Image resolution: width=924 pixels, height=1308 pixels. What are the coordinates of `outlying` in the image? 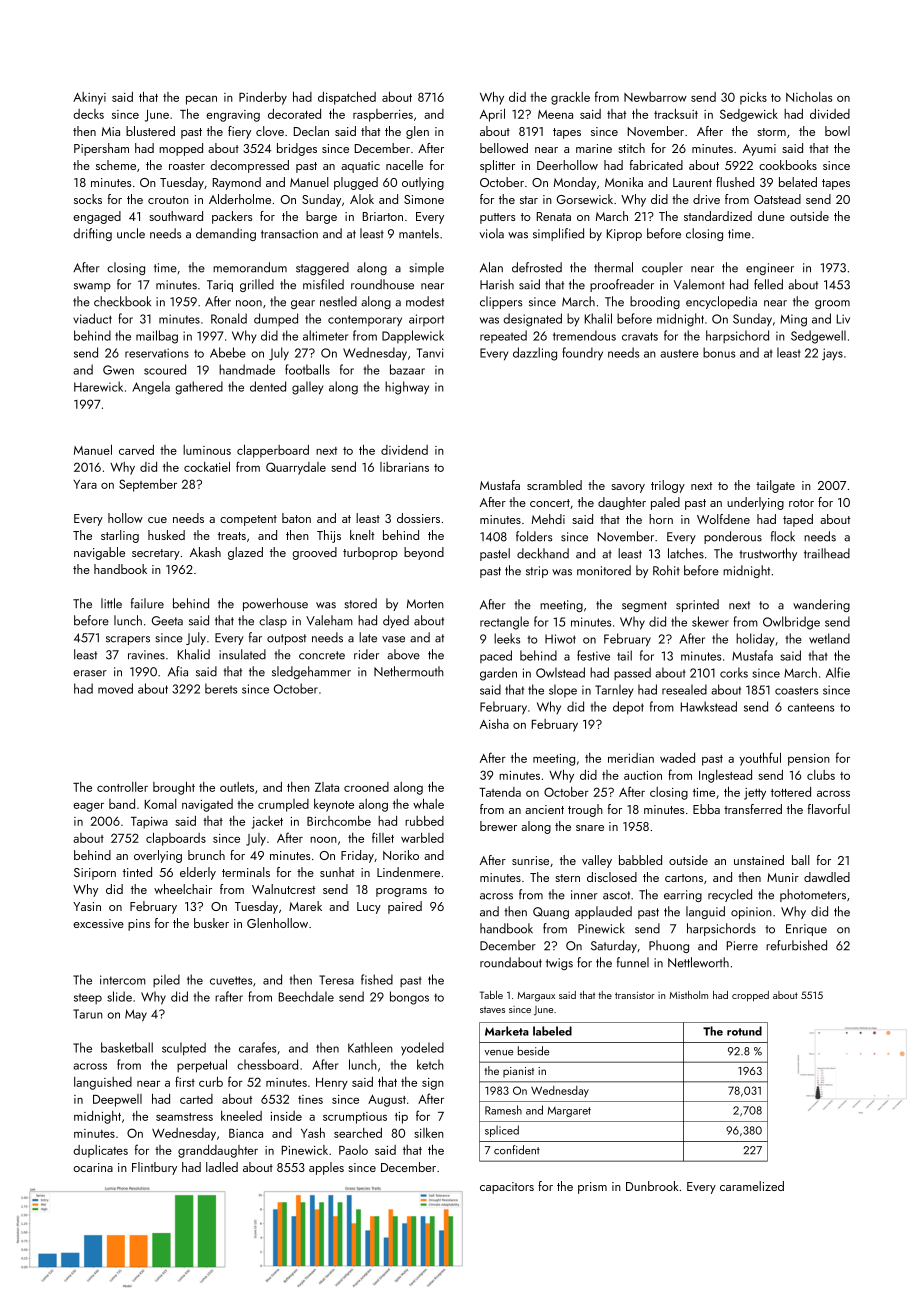 It's located at (423, 183).
